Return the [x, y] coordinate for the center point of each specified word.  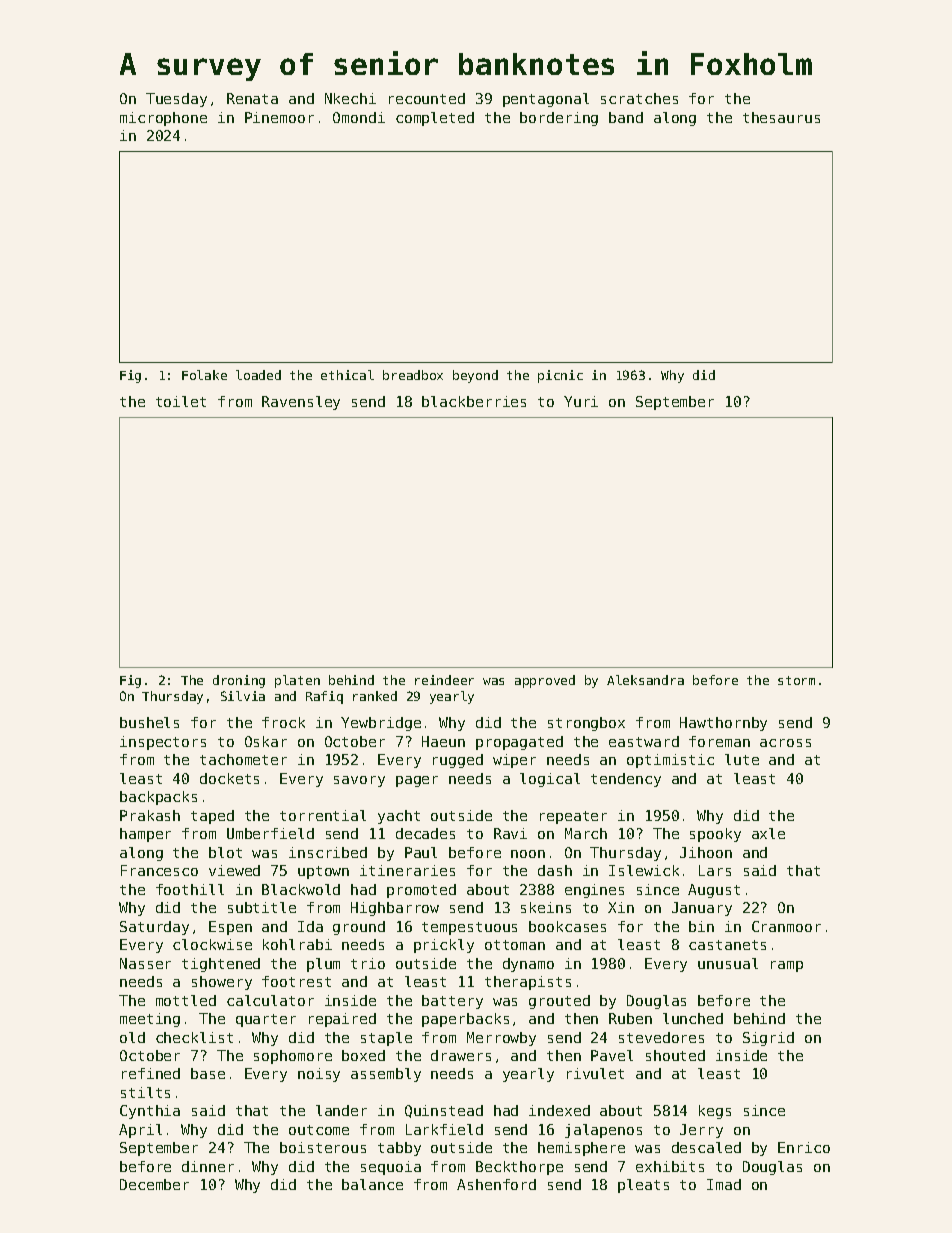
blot [225, 852]
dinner [208, 1166]
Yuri [581, 401]
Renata [252, 98]
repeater [573, 817]
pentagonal [546, 100]
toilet [181, 401]
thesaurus [781, 117]
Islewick [644, 870]
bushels [149, 722]
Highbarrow [395, 909]
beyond [475, 376]
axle [768, 833]
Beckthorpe [519, 1168]
